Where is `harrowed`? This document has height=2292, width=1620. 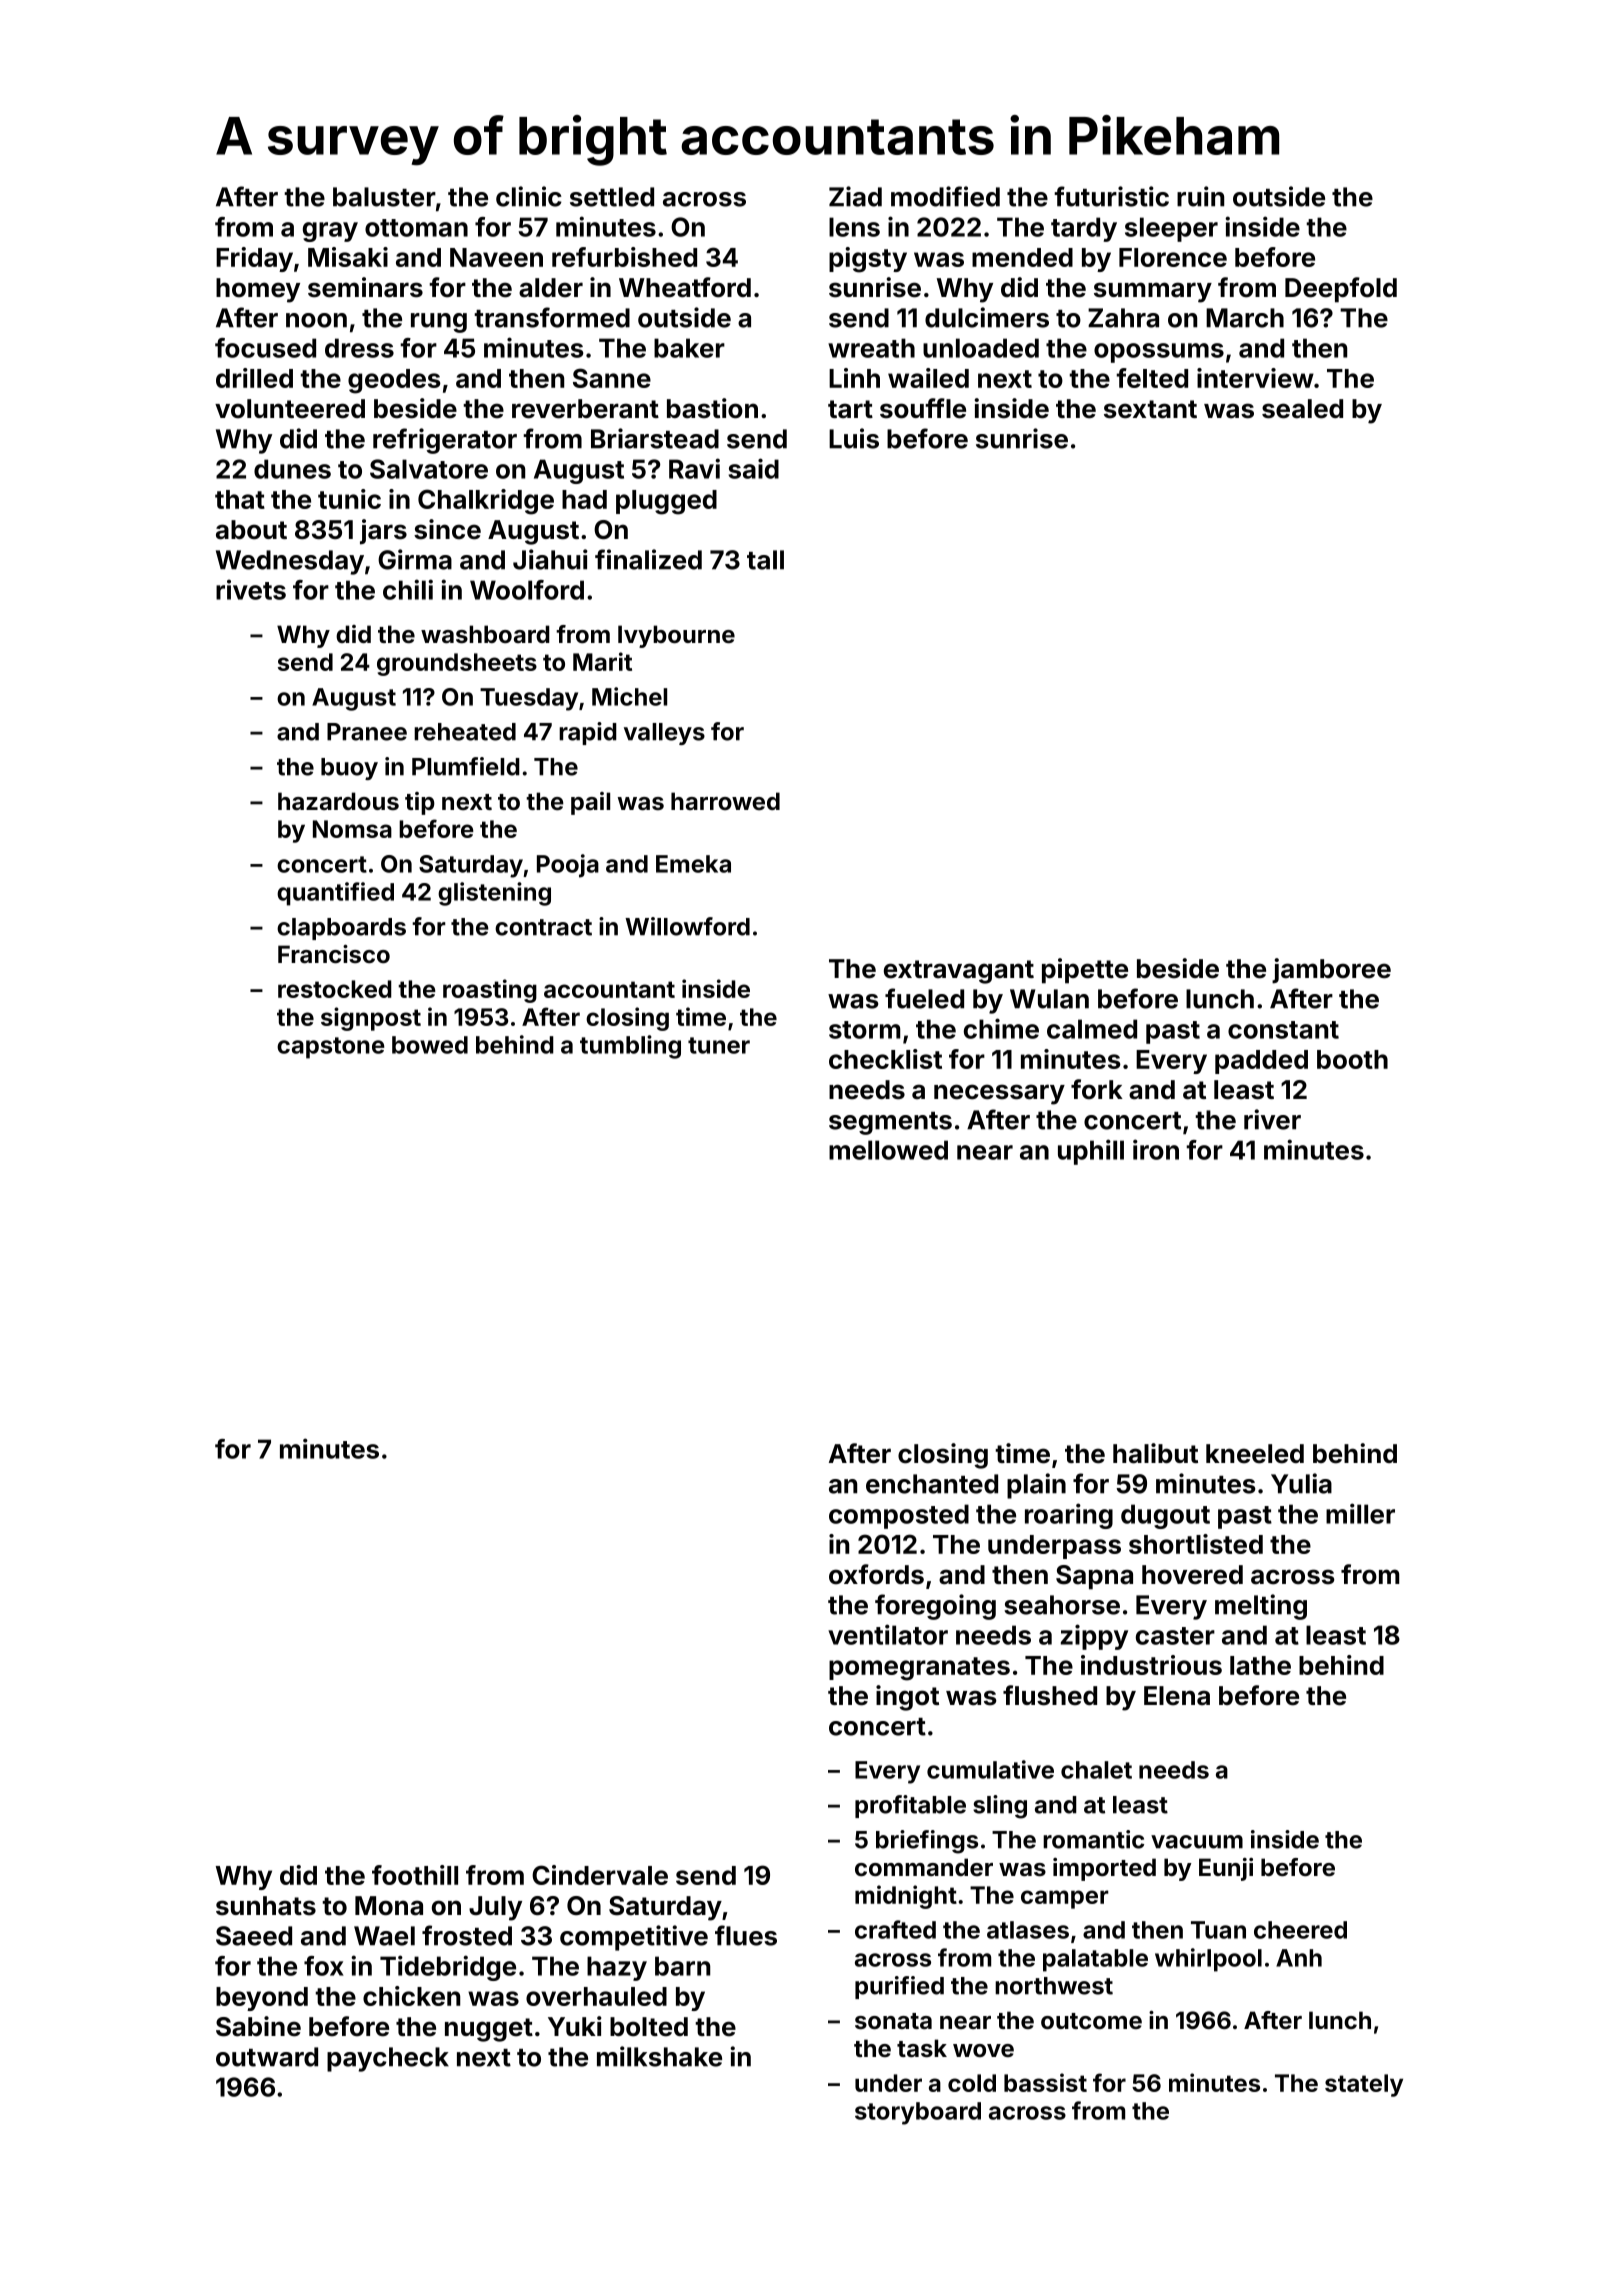
harrowed is located at coordinates (725, 801).
